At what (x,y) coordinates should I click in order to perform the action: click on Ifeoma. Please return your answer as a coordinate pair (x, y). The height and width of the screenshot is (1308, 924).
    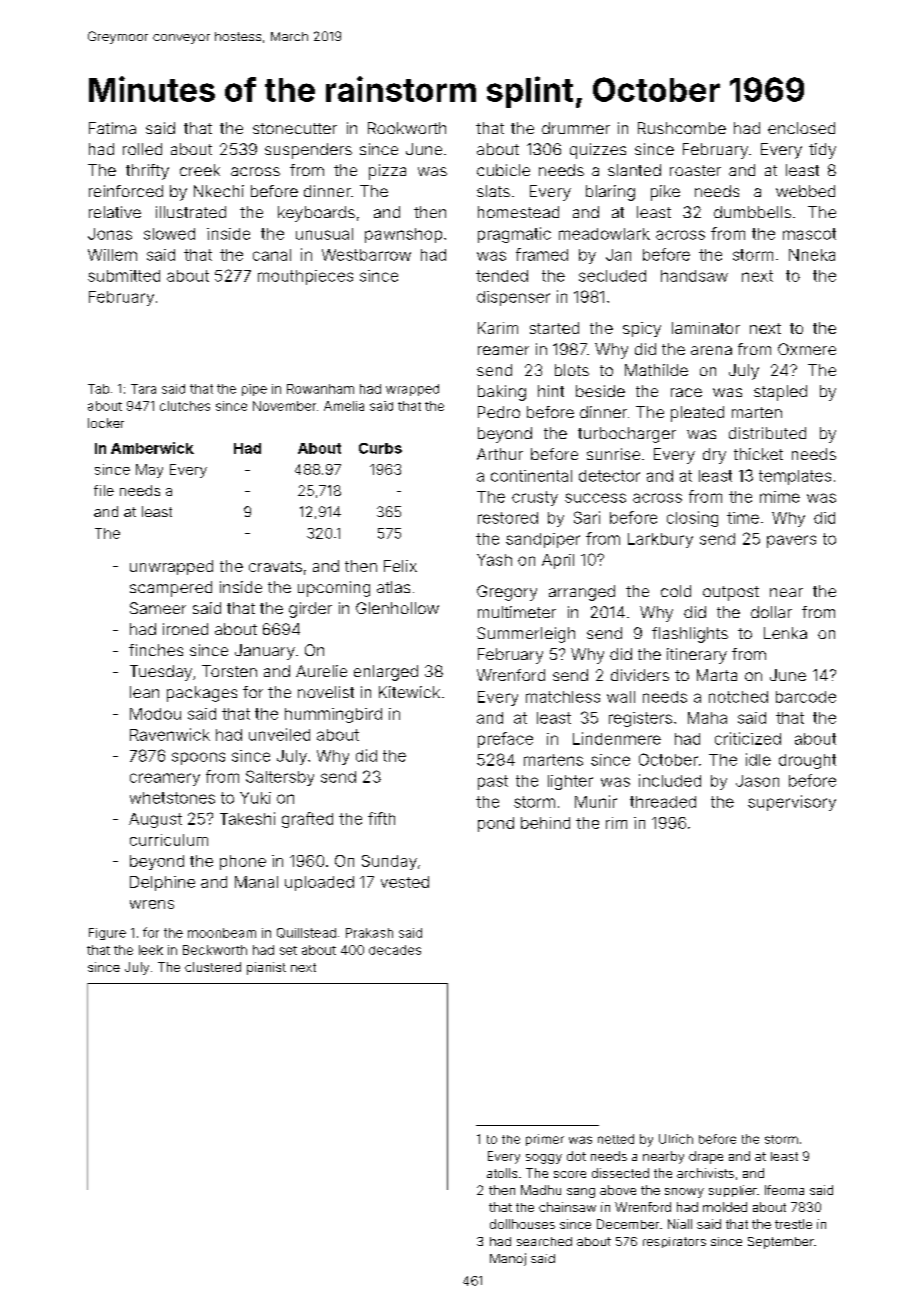
    Looking at the image, I should click on (784, 1190).
